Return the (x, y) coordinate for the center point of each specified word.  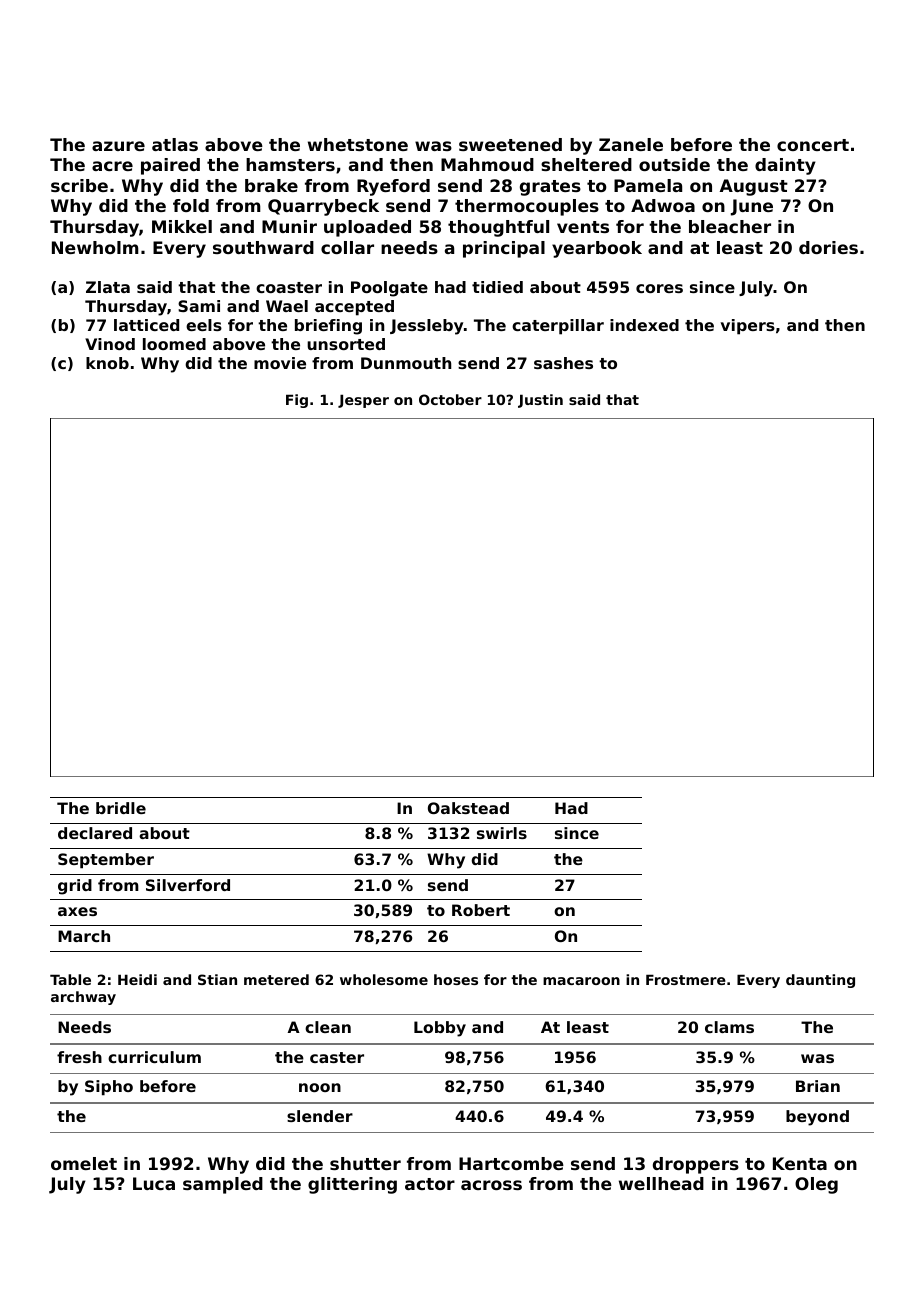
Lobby (440, 1029)
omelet (84, 1163)
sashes (563, 363)
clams (729, 1027)
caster (337, 1057)
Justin (540, 401)
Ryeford (393, 187)
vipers (748, 327)
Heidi (137, 979)
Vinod (110, 344)
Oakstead (468, 808)
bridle (121, 808)
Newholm (95, 247)
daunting (820, 981)
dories (828, 247)
